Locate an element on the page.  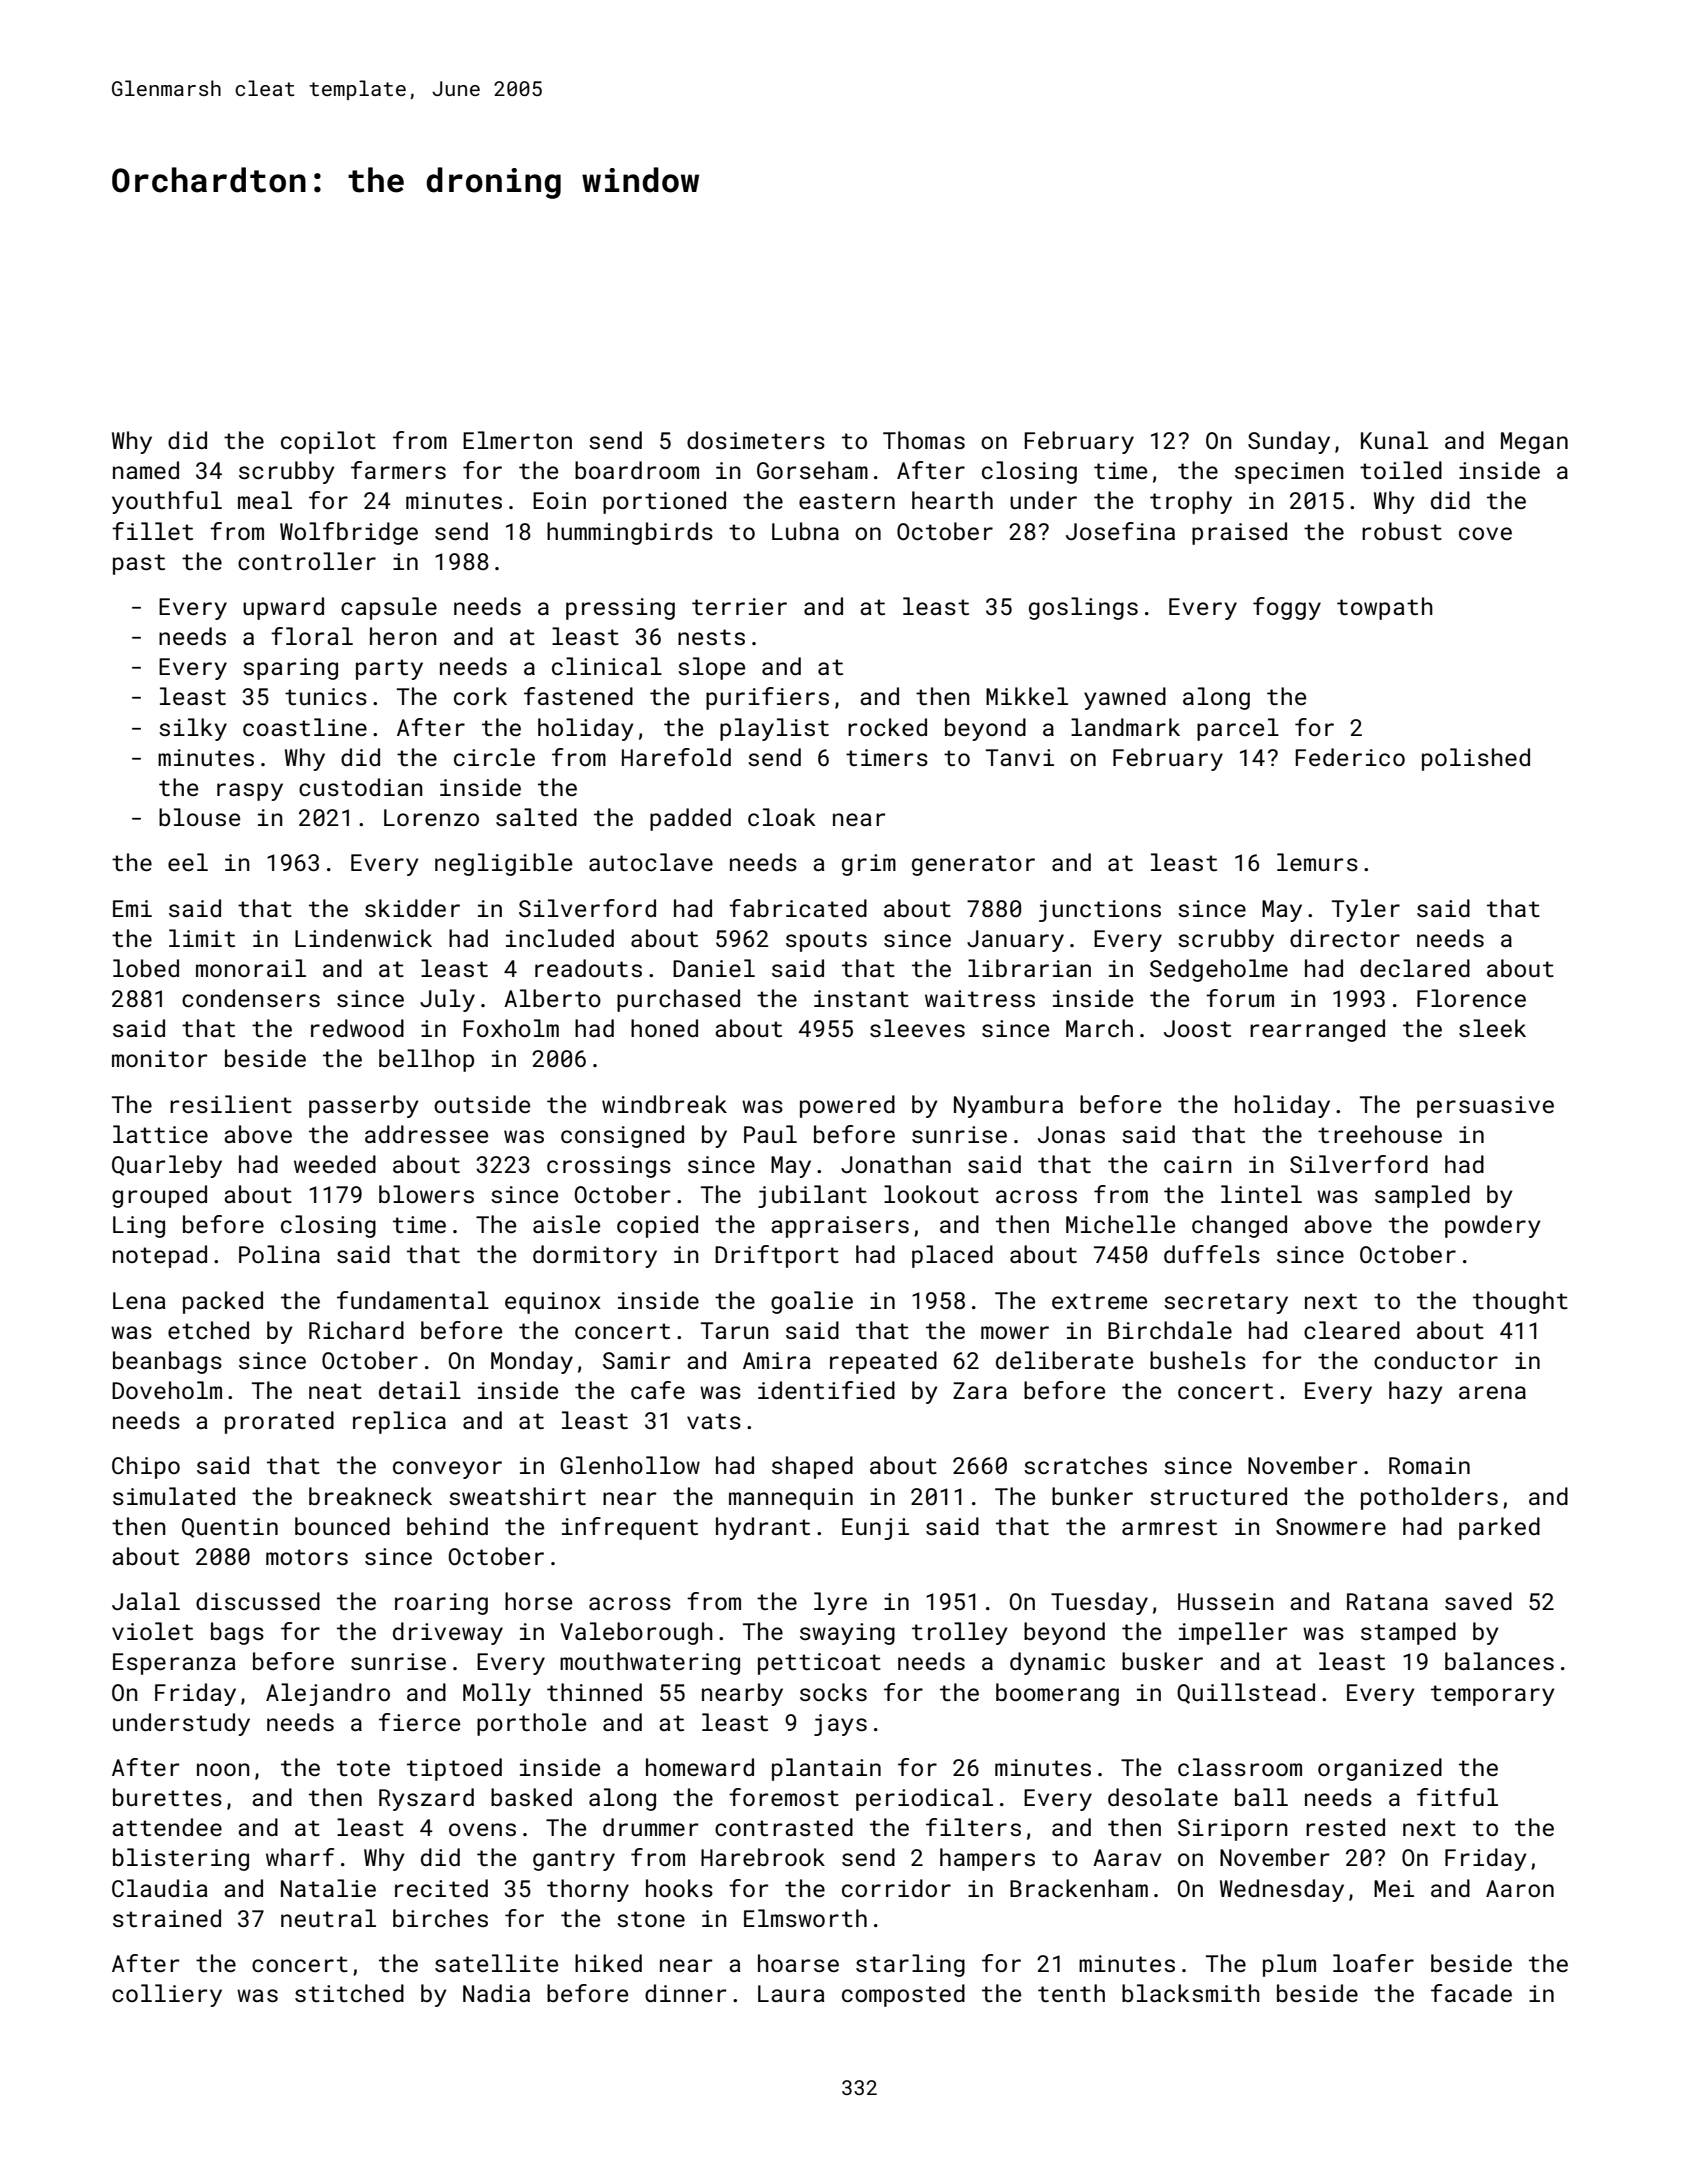
named is located at coordinates (146, 470).
